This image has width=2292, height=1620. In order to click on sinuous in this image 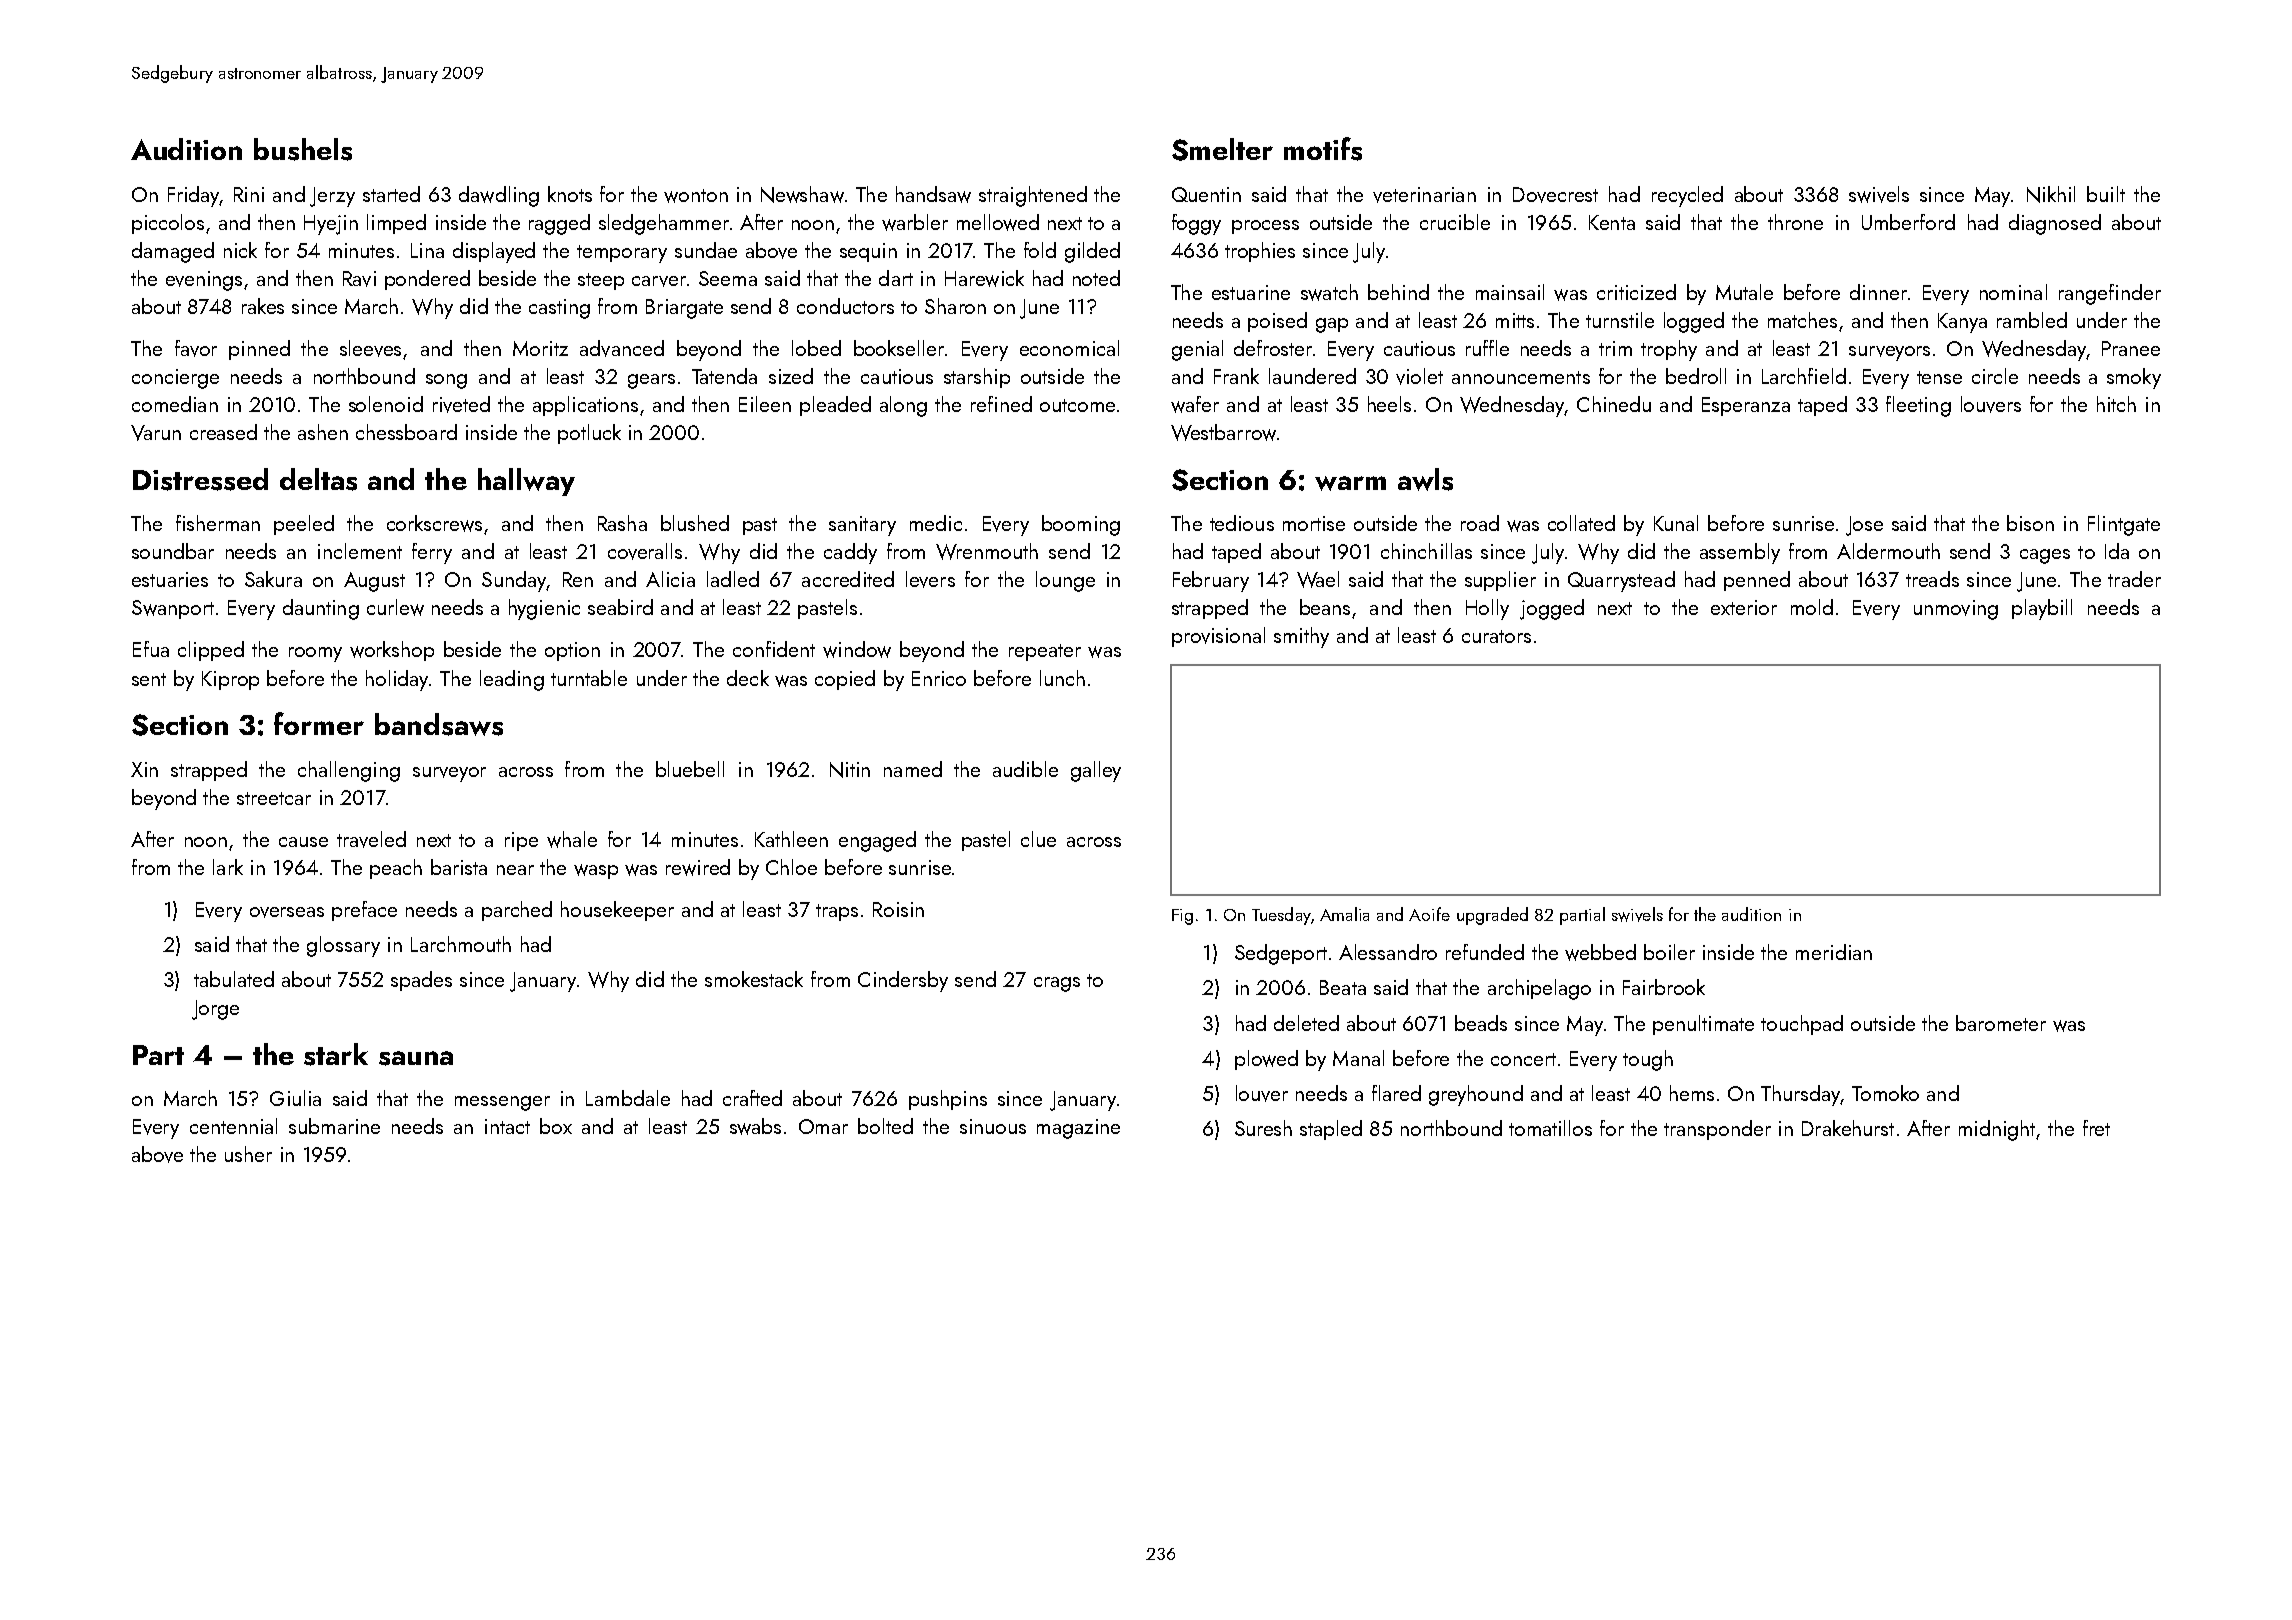, I will do `click(993, 1126)`.
